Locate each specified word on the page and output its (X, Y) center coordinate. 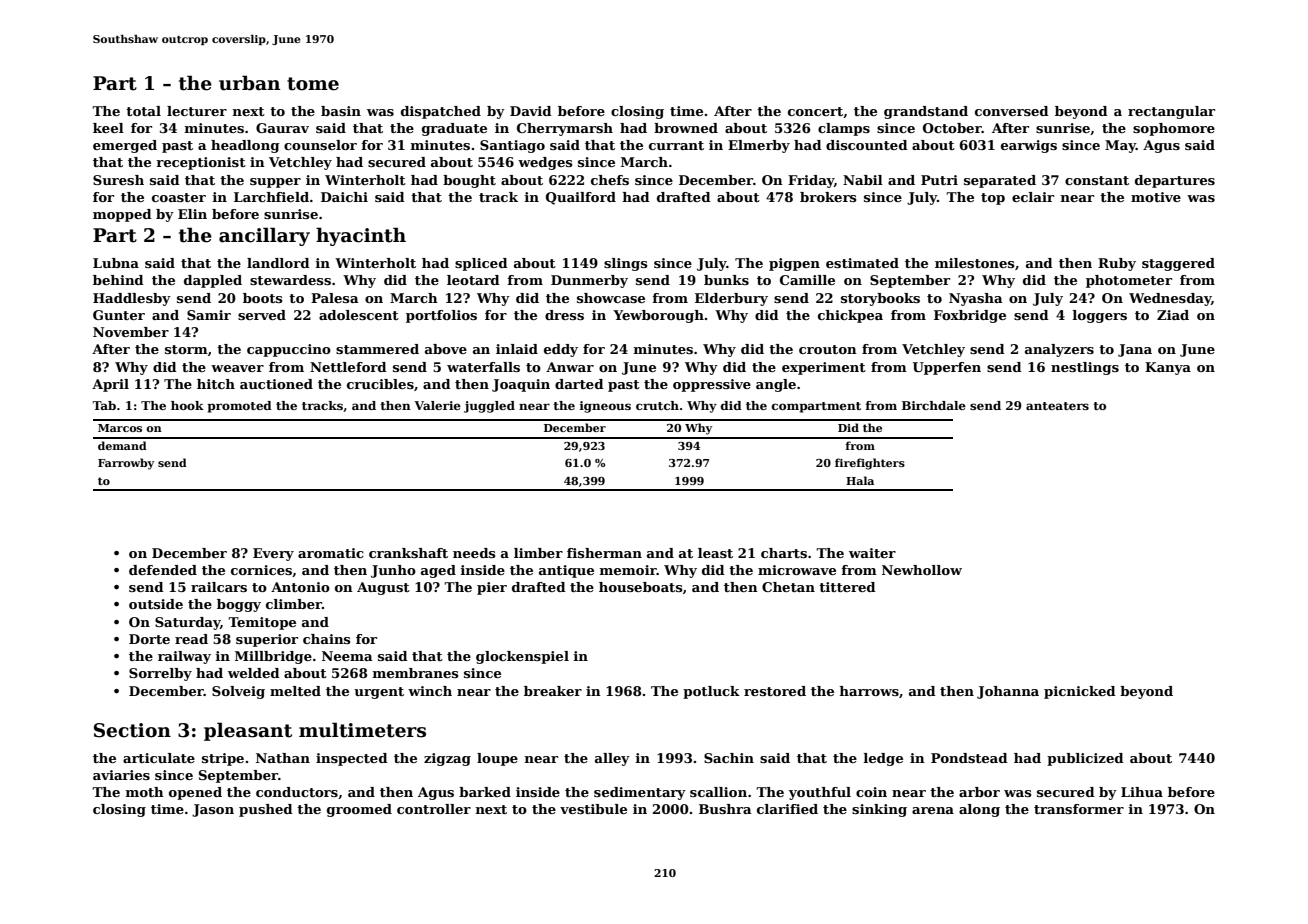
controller (434, 809)
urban (249, 83)
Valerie (437, 405)
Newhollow (922, 570)
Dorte (149, 639)
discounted (867, 145)
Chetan (788, 587)
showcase (611, 298)
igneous (605, 407)
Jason (213, 810)
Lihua (1142, 792)
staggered (1178, 264)
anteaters (1057, 406)
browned (686, 128)
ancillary (264, 236)
